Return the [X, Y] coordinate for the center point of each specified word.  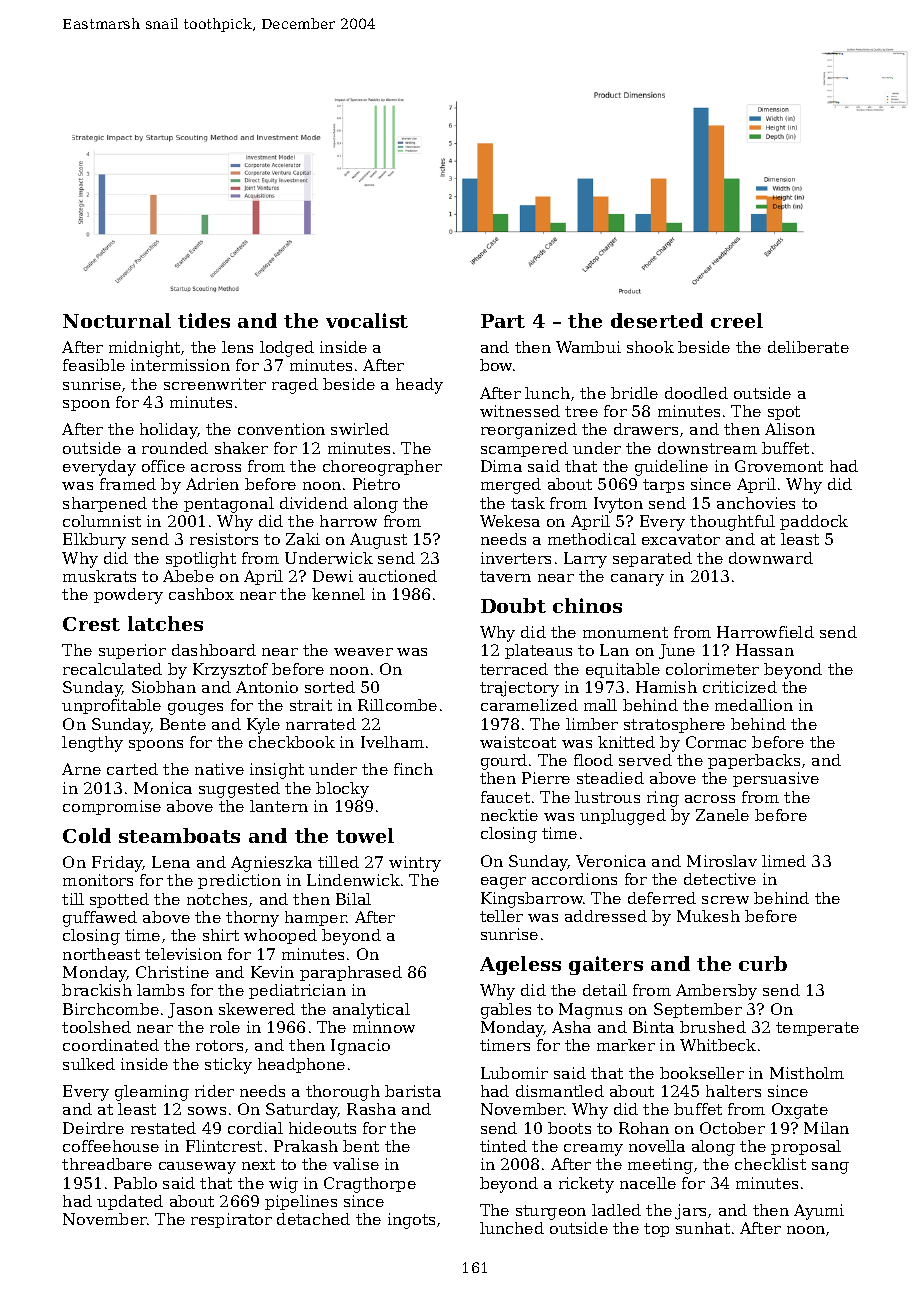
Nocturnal [117, 320]
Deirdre [93, 1128]
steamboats [179, 835]
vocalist [367, 320]
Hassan [765, 650]
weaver [363, 652]
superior [132, 651]
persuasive [776, 779]
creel [737, 320]
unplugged [623, 817]
